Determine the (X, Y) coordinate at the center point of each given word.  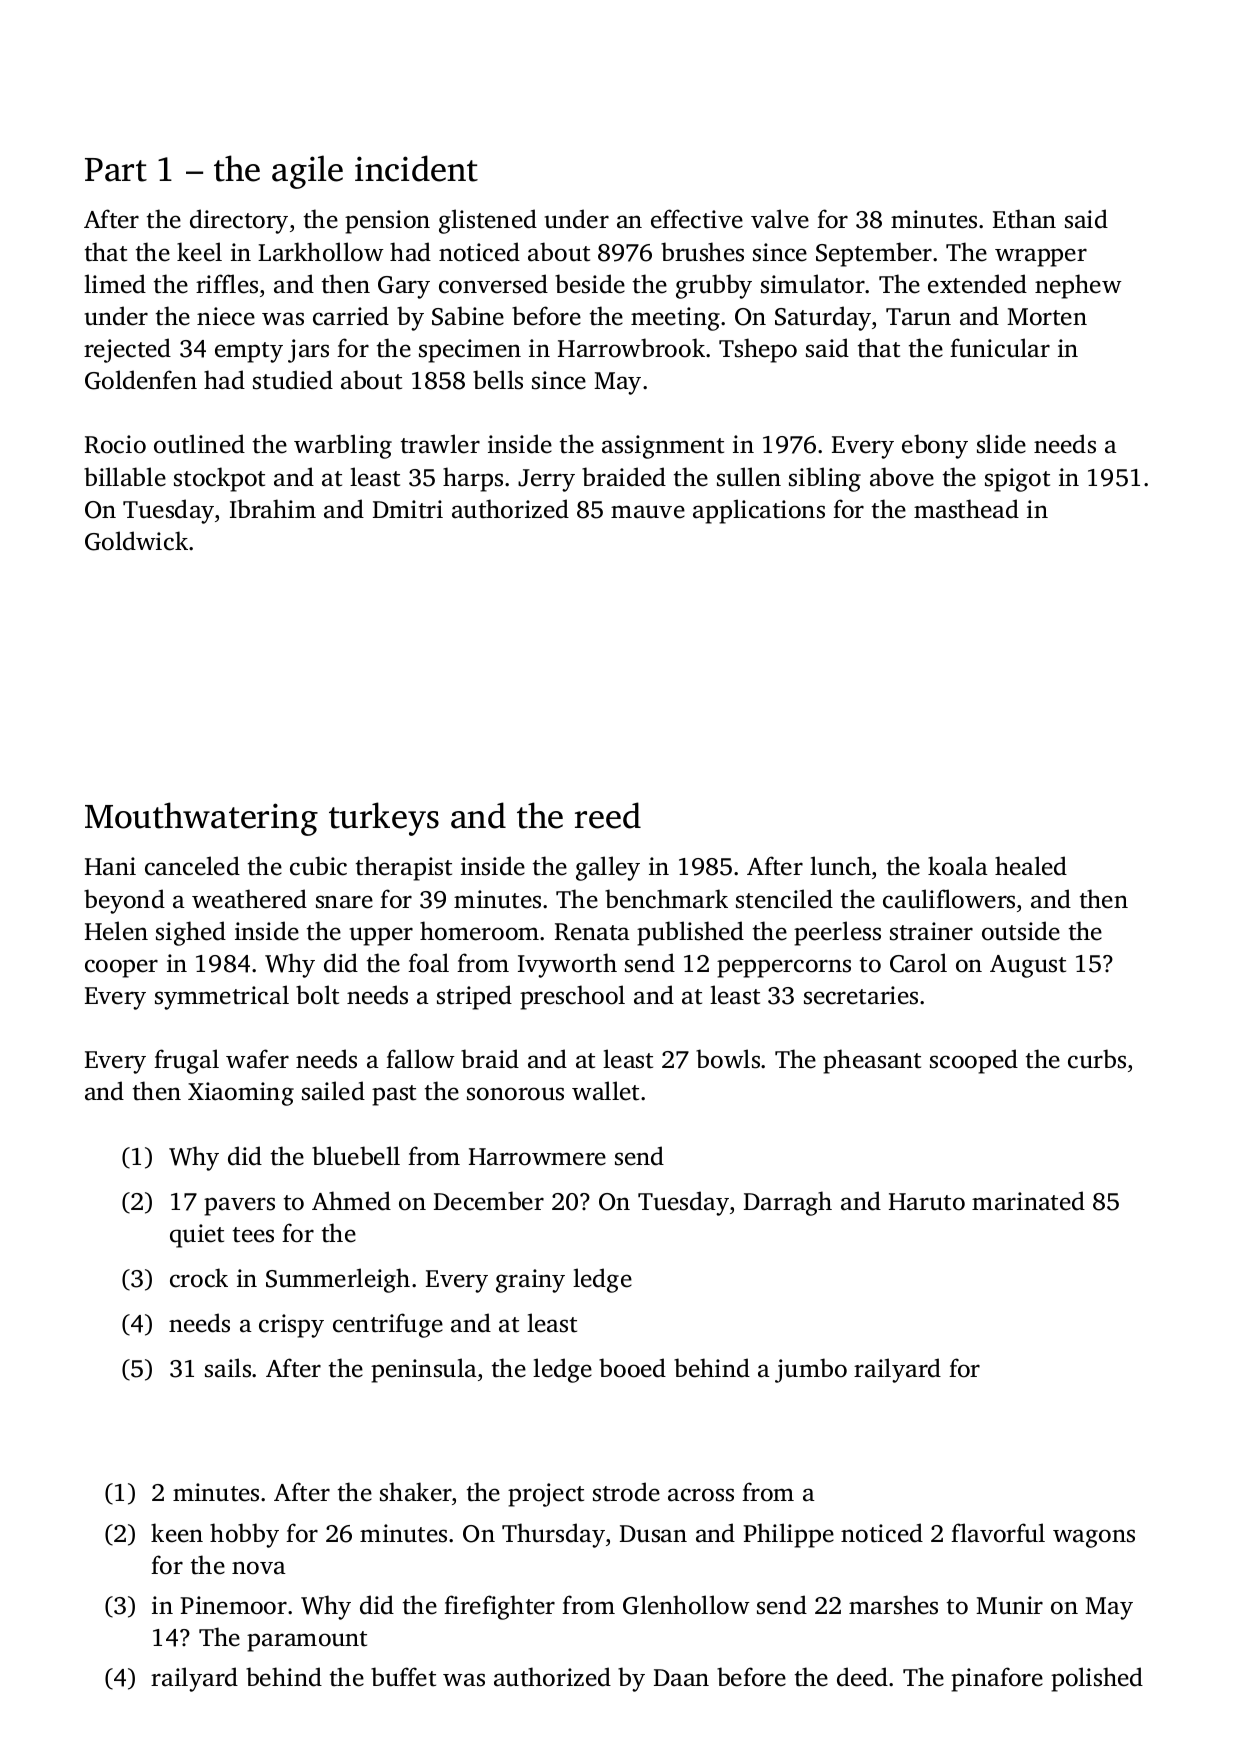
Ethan (1024, 219)
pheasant (872, 1061)
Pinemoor (233, 1605)
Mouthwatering (201, 819)
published (690, 933)
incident (416, 168)
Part (116, 170)
